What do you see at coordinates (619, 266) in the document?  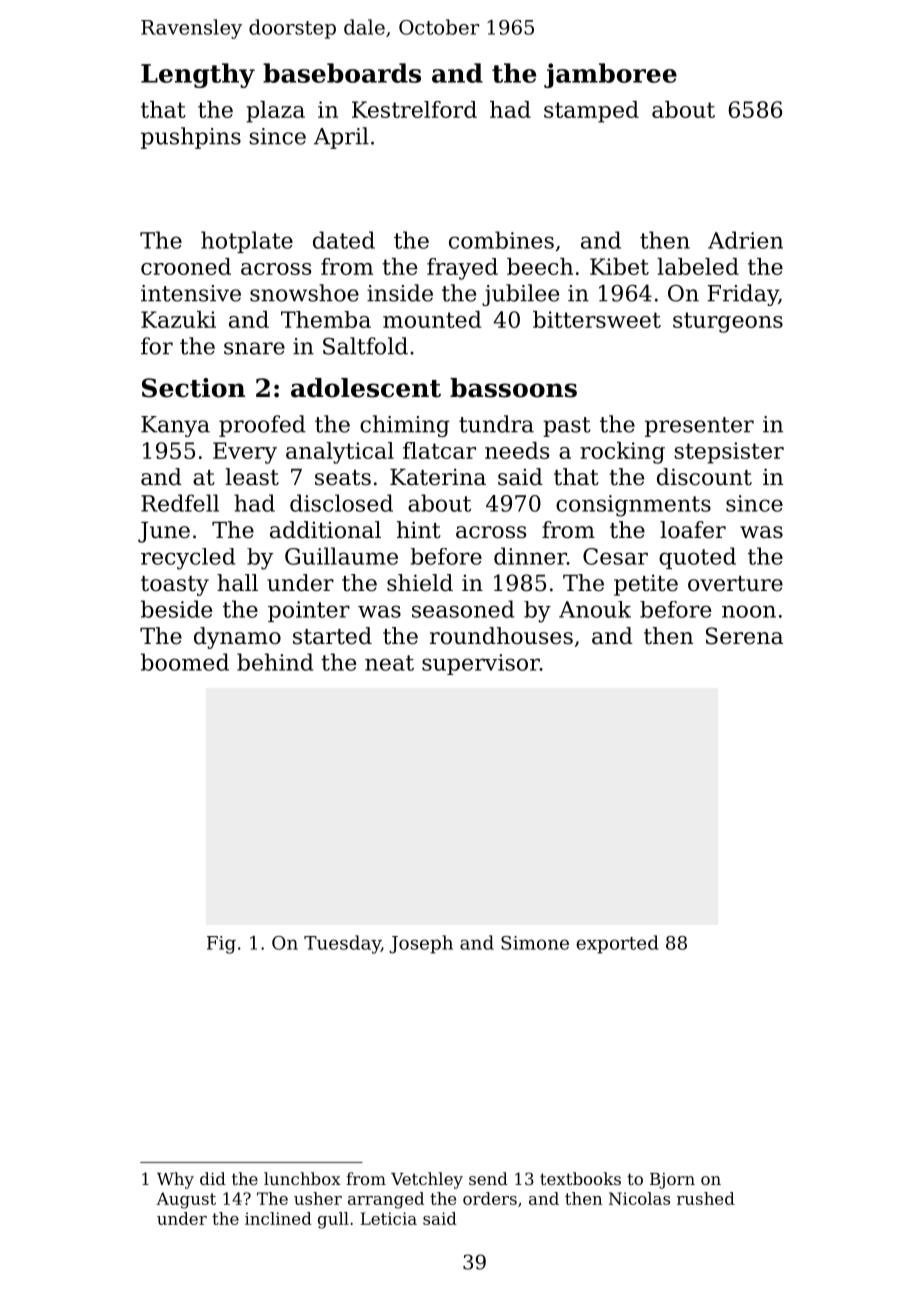 I see `Kibet` at bounding box center [619, 266].
